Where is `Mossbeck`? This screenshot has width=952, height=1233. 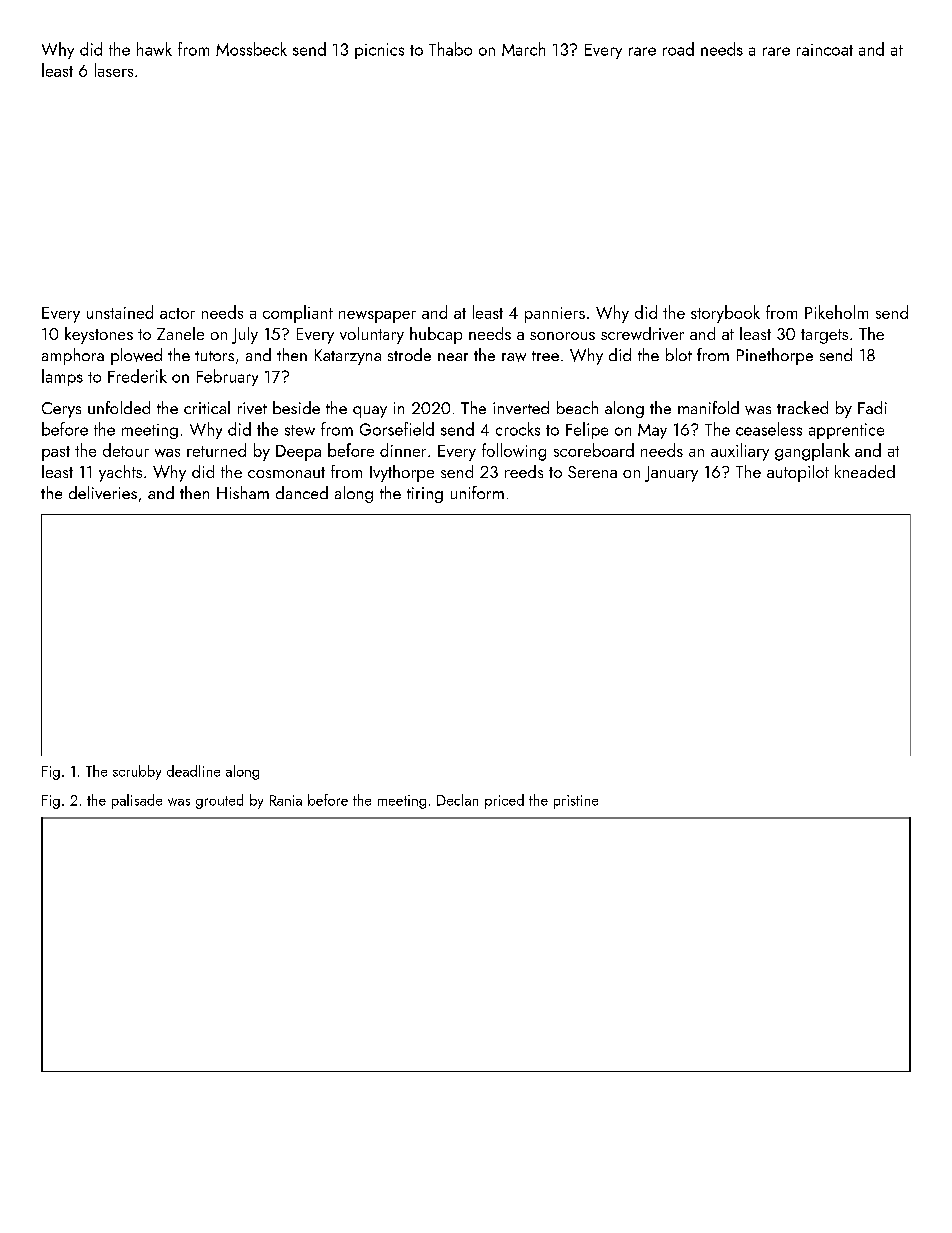
Mossbeck is located at coordinates (251, 49).
